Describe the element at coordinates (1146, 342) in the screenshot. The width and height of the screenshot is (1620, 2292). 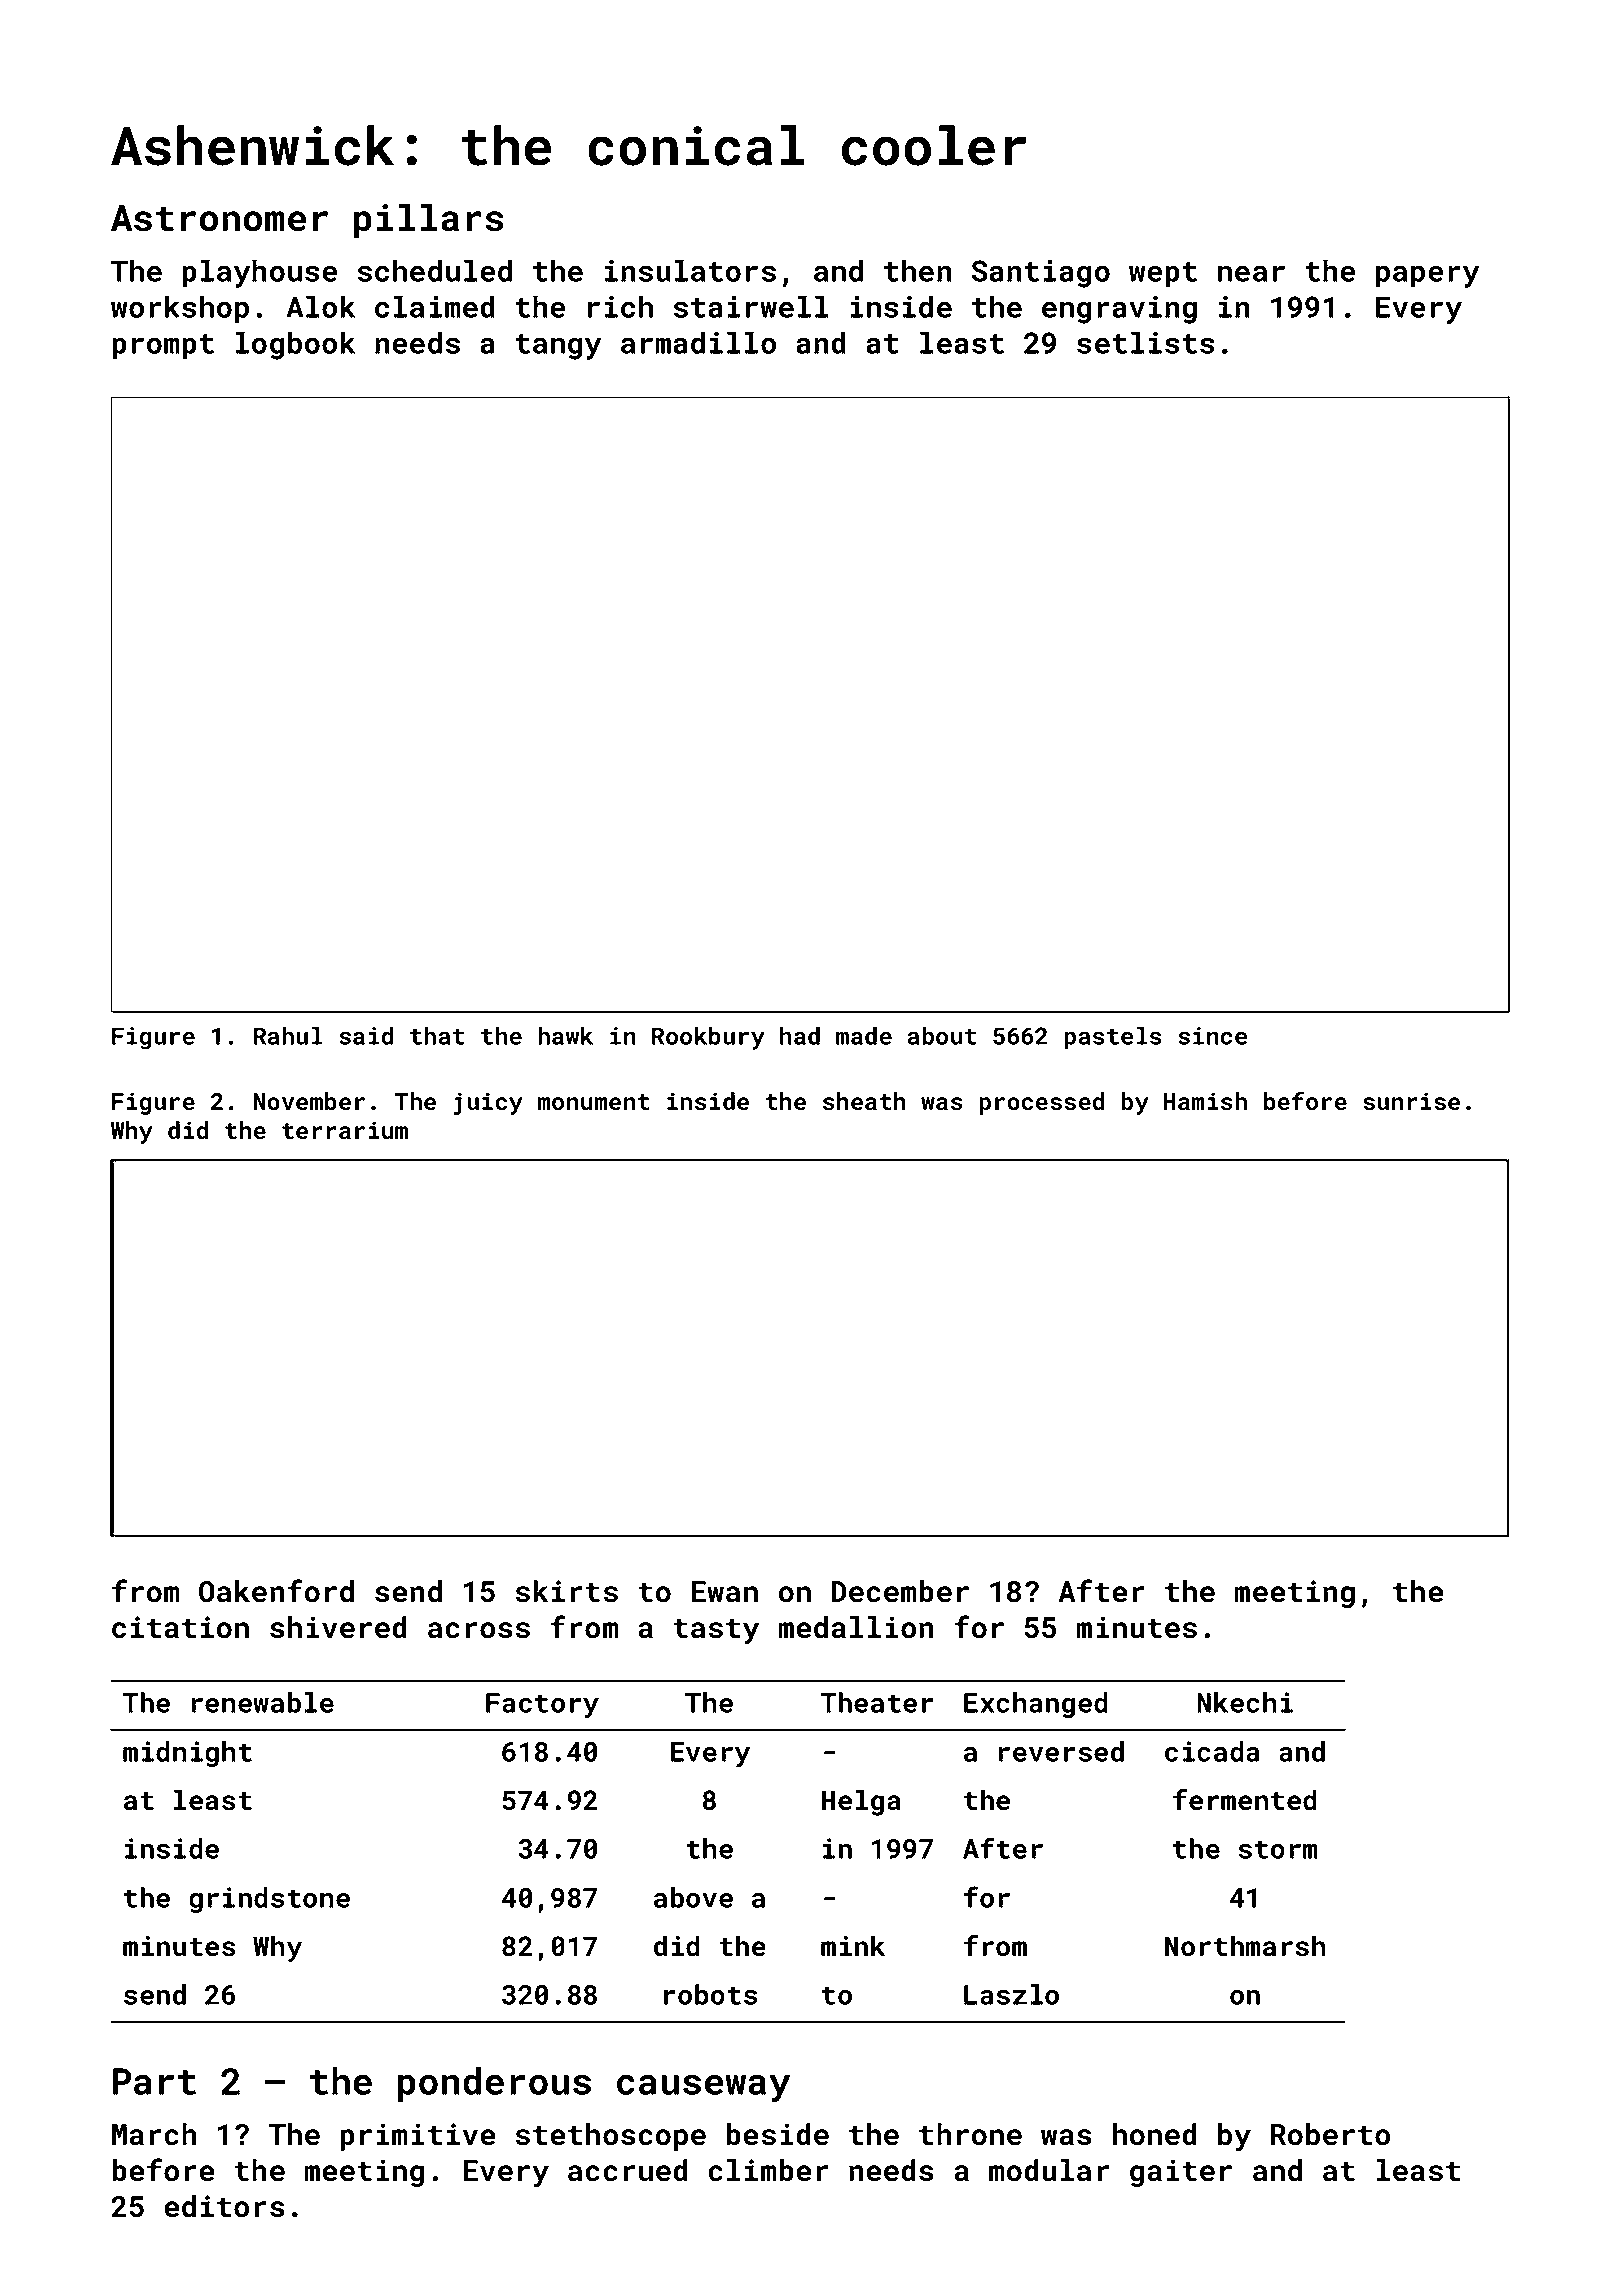
I see `setlists` at that location.
